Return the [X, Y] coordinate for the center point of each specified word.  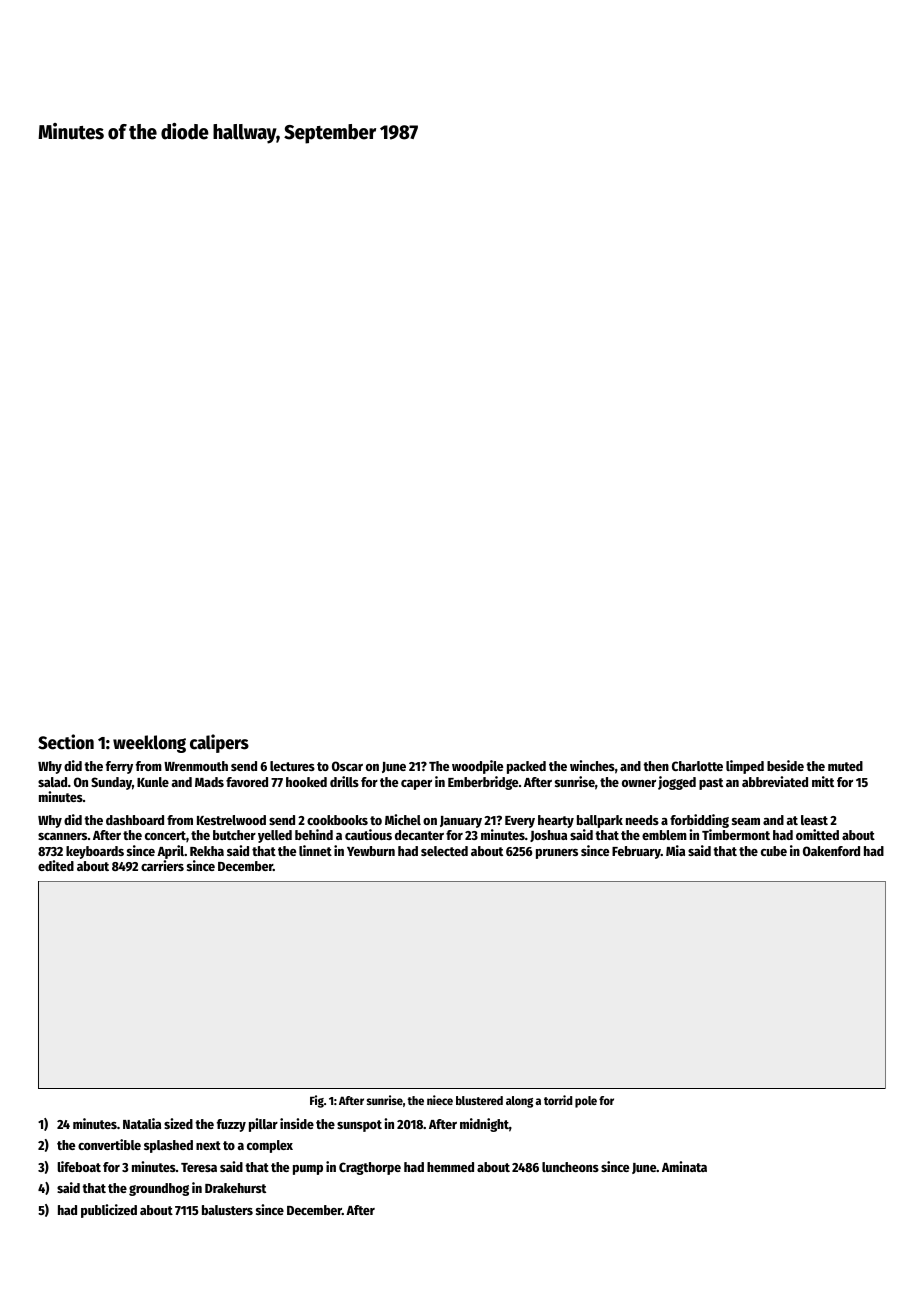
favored [247, 782]
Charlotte [697, 766]
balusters [227, 1210]
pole [586, 1102]
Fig [317, 1101]
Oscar [347, 766]
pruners [557, 854]
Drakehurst [235, 1188]
